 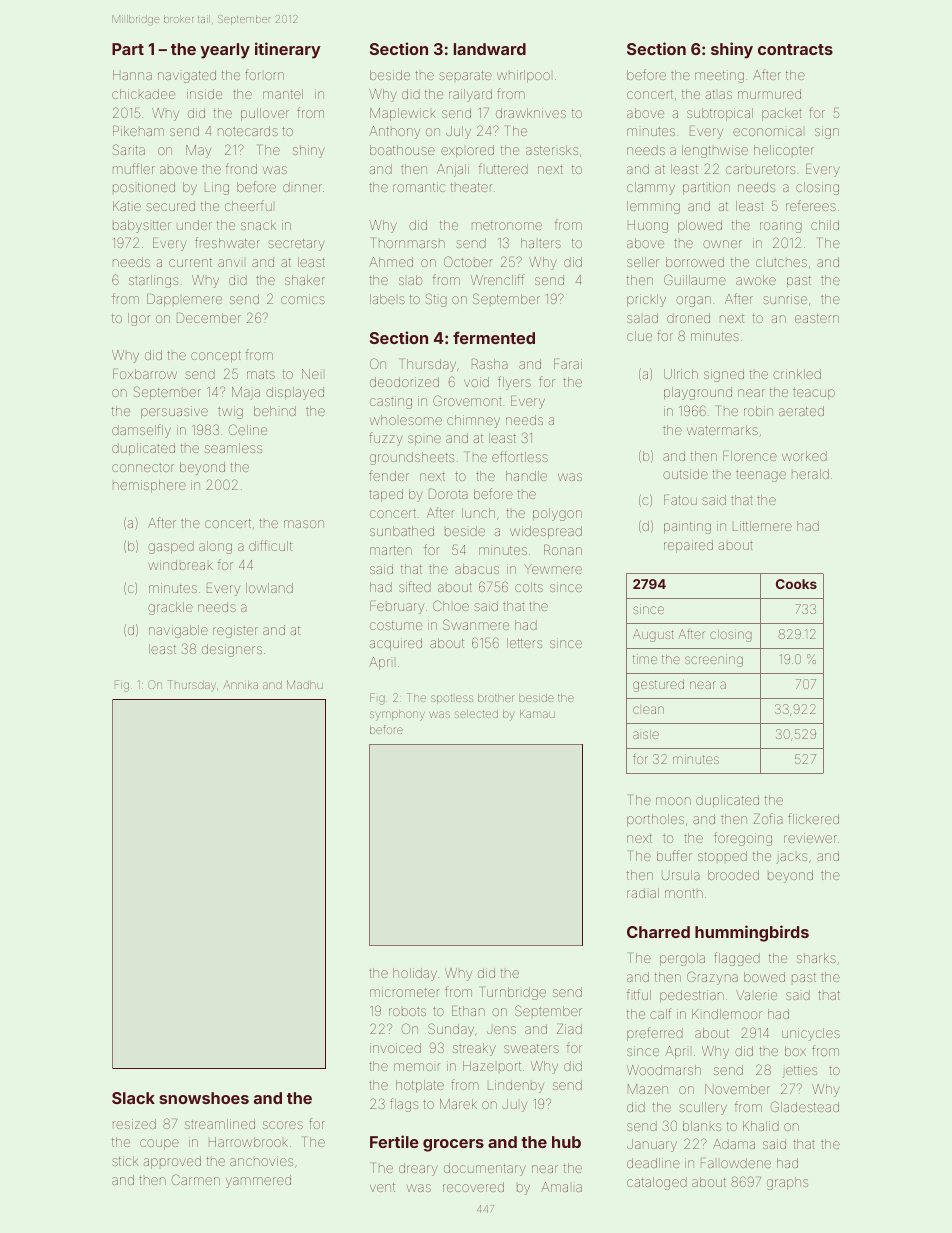 What do you see at coordinates (719, 76) in the document?
I see `meeting` at bounding box center [719, 76].
